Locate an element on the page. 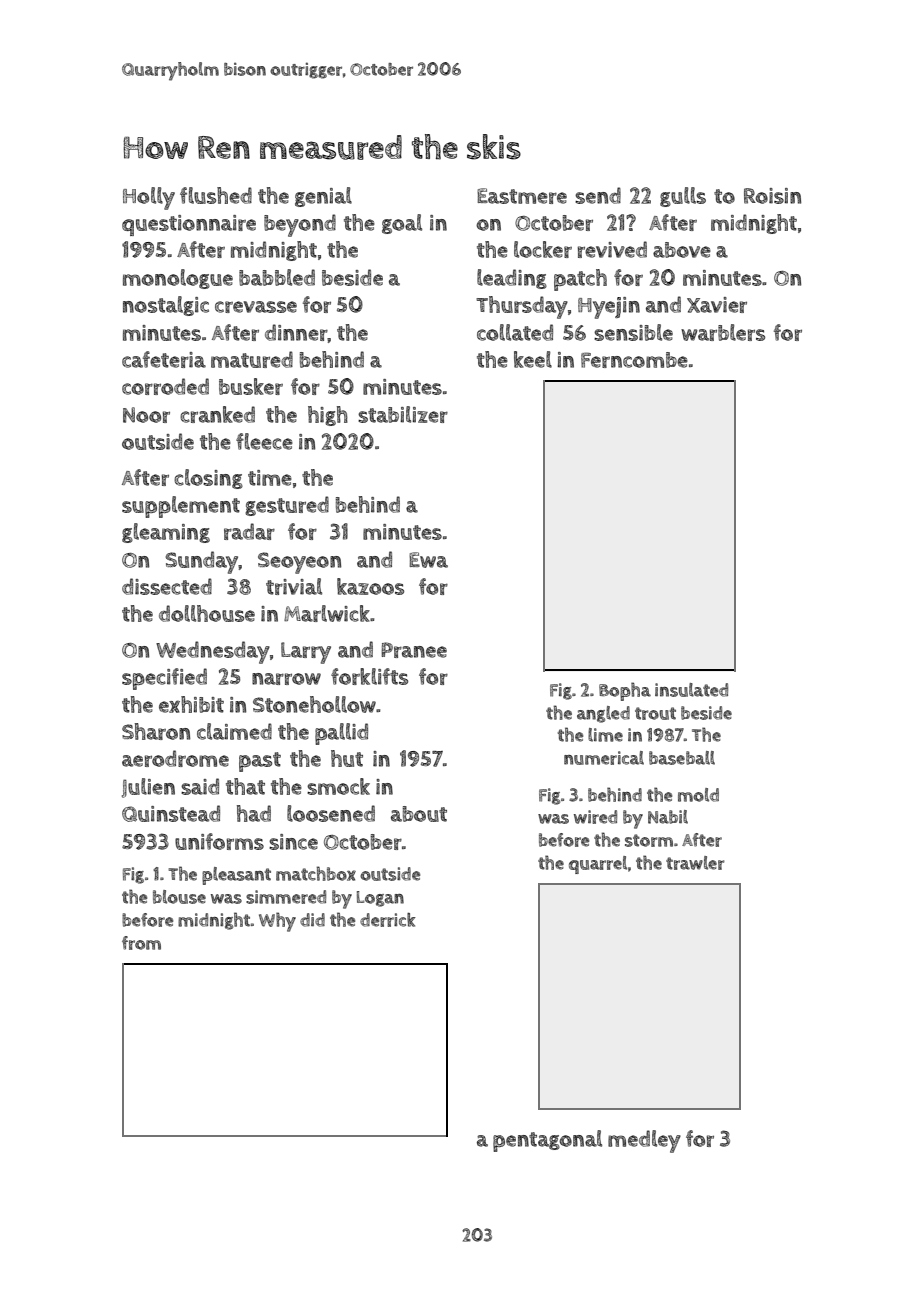 This image has width=924, height=1314. from is located at coordinates (141, 943).
